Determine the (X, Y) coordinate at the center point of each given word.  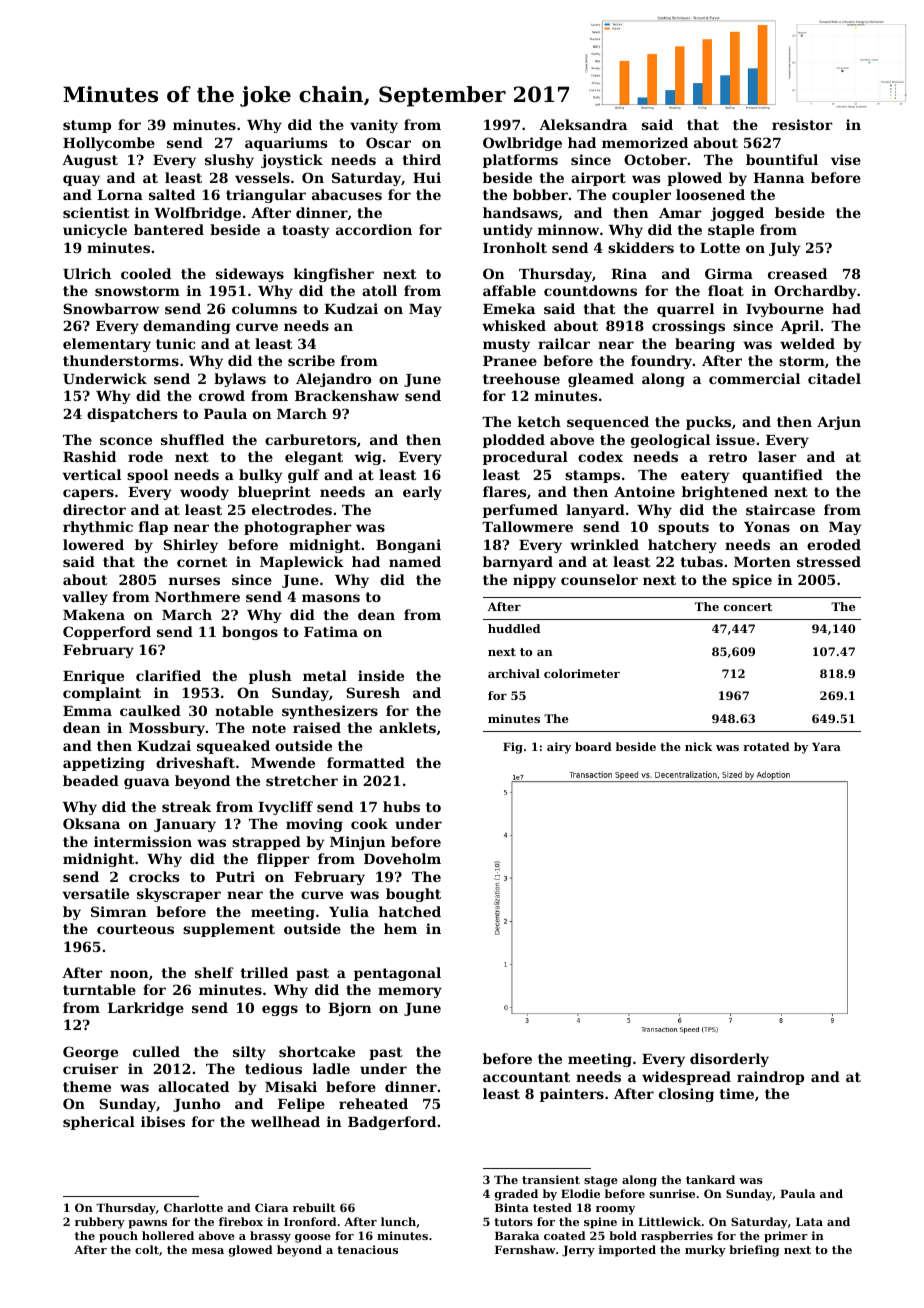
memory (410, 992)
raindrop (770, 1078)
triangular (266, 196)
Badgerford (392, 1123)
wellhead (285, 1121)
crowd (222, 395)
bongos (250, 633)
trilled (264, 972)
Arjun (839, 423)
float (726, 290)
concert (748, 607)
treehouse (521, 378)
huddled (514, 628)
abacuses (347, 194)
